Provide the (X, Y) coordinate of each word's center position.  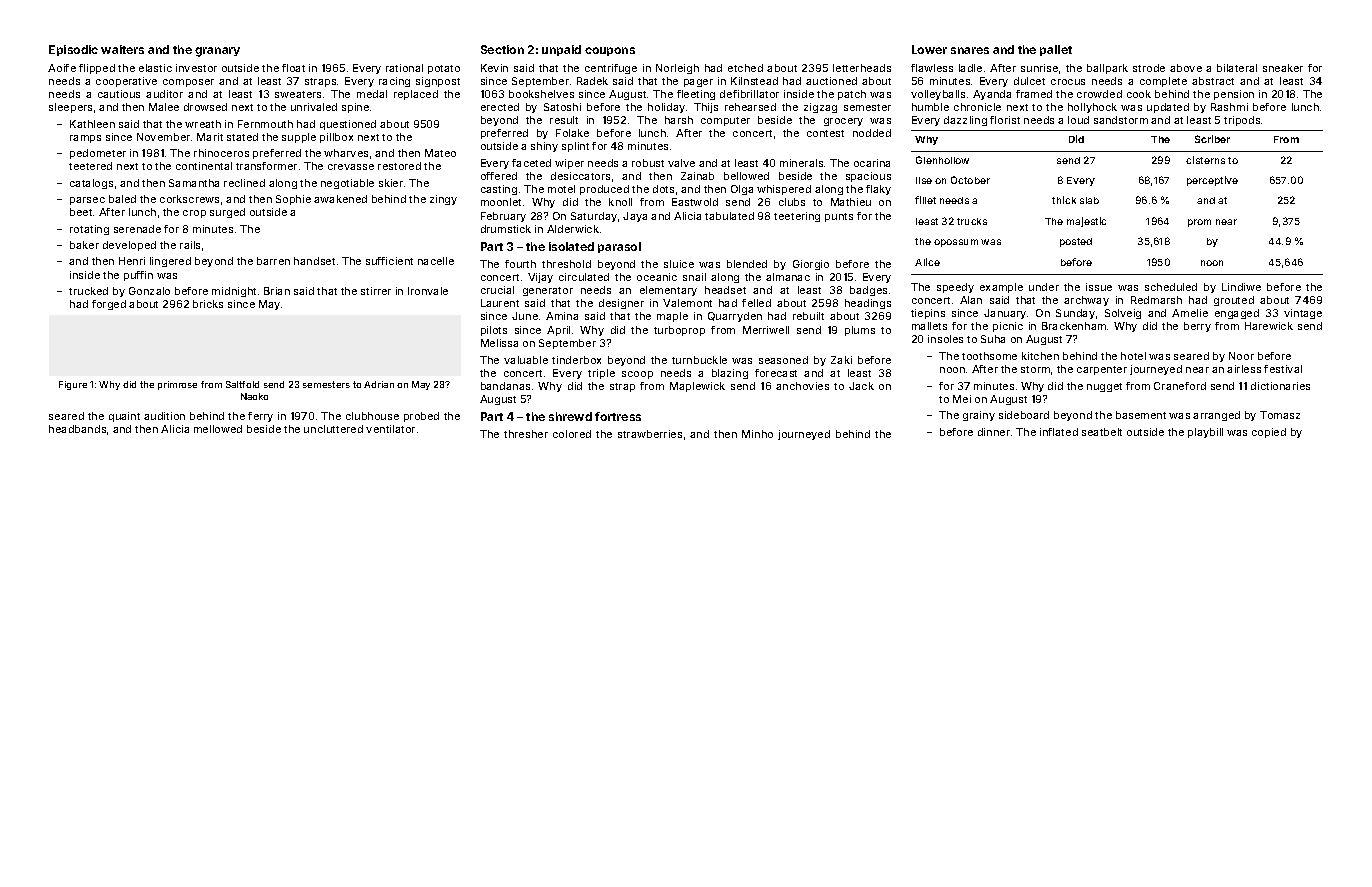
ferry (260, 417)
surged (227, 213)
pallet (1056, 50)
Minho (757, 434)
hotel (1133, 356)
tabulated (729, 216)
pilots (494, 331)
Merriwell (766, 330)
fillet (925, 200)
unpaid (561, 50)
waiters (122, 49)
